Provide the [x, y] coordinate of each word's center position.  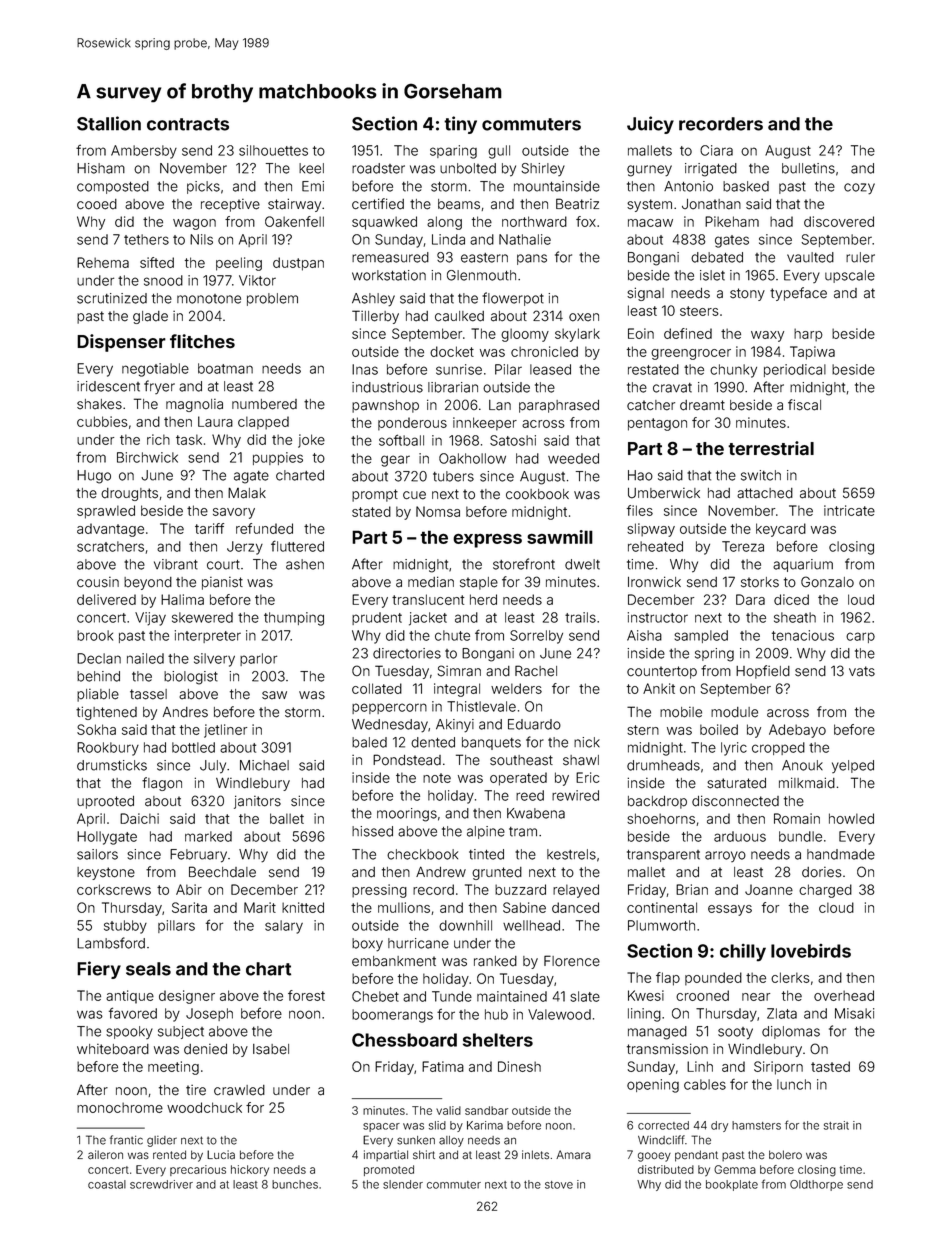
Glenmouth [481, 275]
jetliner [225, 731]
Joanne [769, 889]
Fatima [443, 1066]
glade [150, 317]
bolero [785, 1155]
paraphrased [559, 406]
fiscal [804, 405]
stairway [294, 205]
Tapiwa [812, 353]
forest [306, 995]
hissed [372, 831]
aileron [105, 1155]
